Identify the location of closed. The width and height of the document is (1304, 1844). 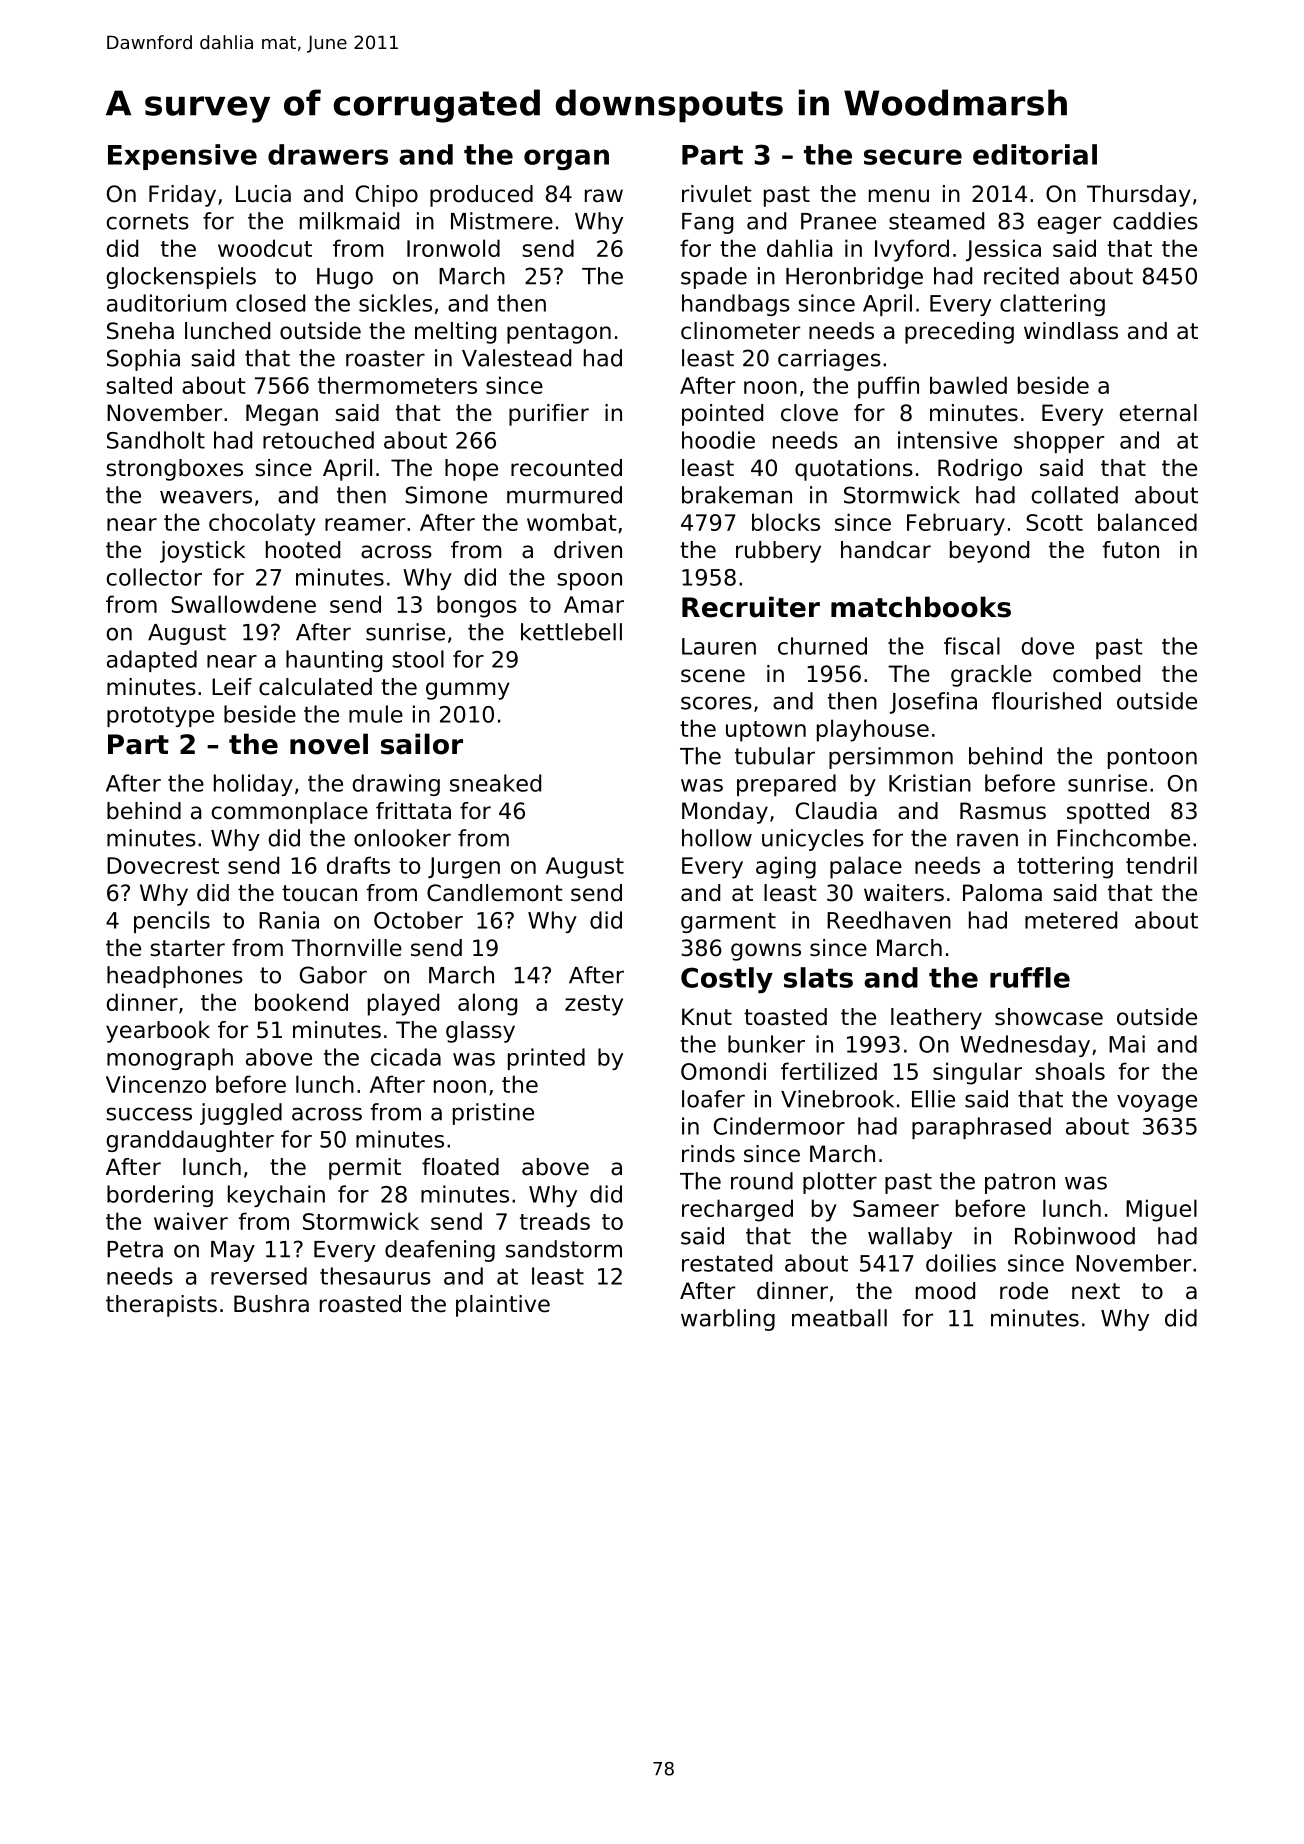
(270, 303).
